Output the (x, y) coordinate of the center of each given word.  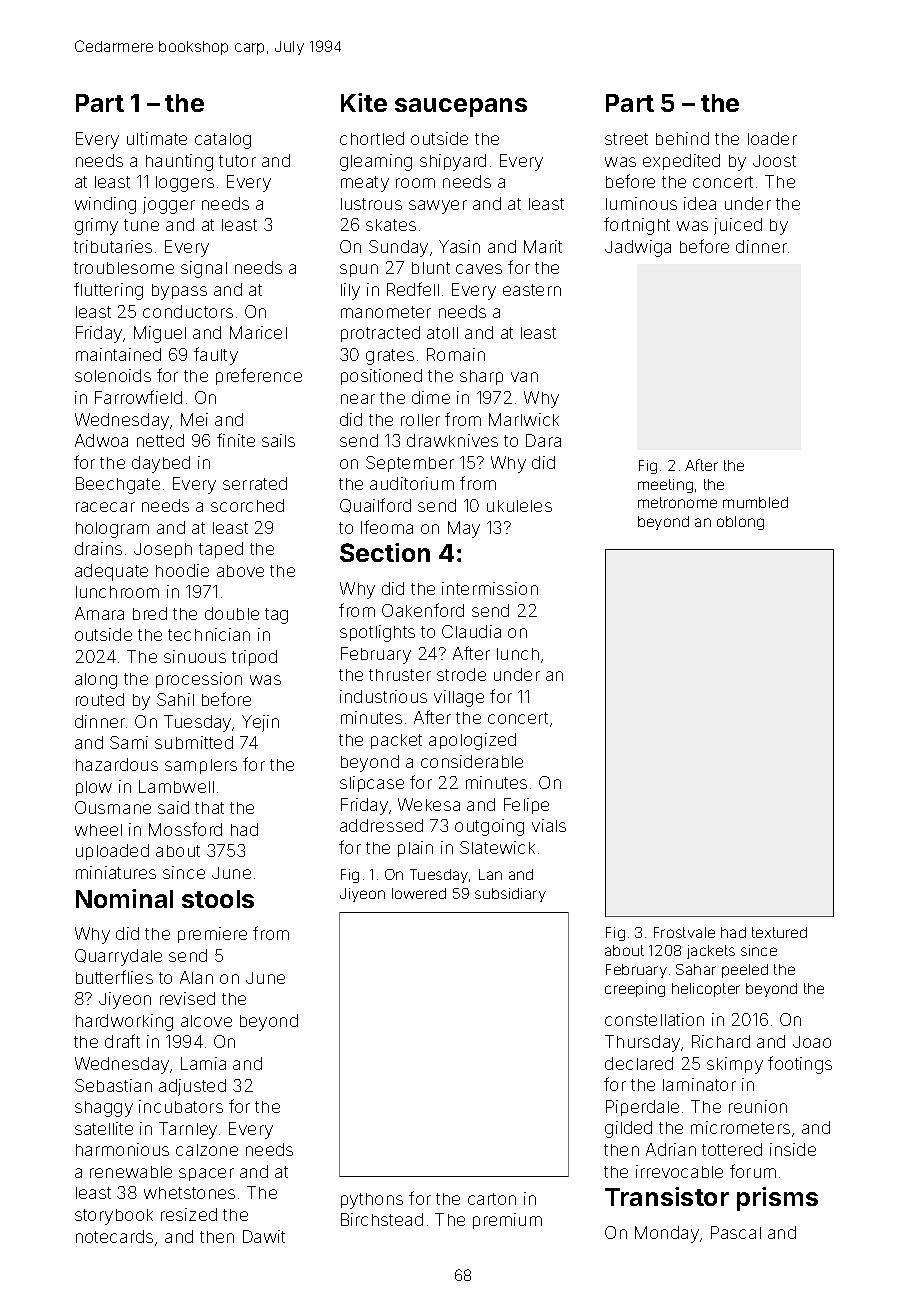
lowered (419, 893)
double (232, 613)
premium (507, 1221)
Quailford (375, 505)
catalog (223, 141)
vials (549, 825)
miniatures (116, 872)
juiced (738, 226)
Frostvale (684, 932)
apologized (472, 741)
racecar (105, 507)
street (626, 139)
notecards (114, 1236)
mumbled (755, 502)
